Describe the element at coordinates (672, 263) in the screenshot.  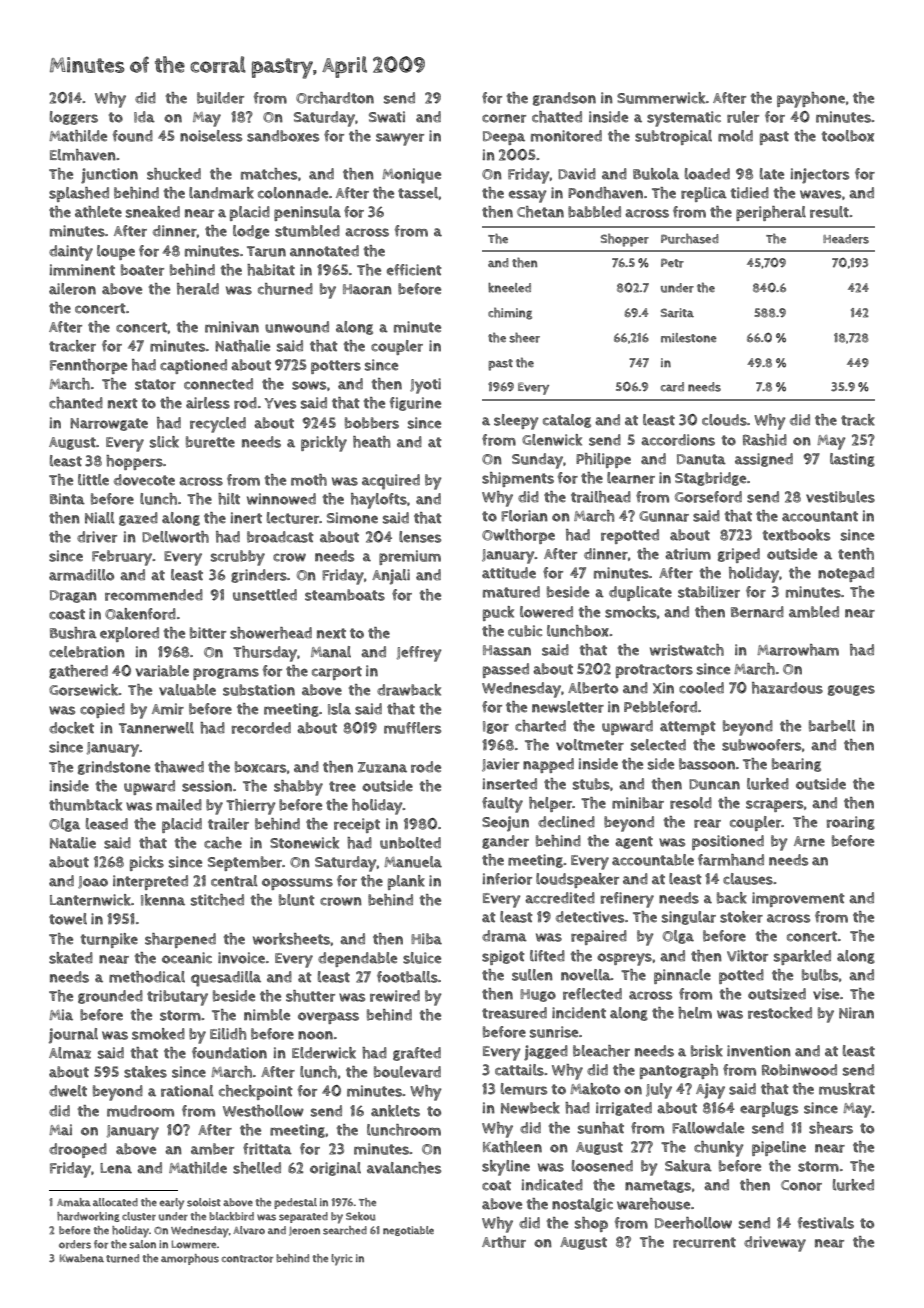
I see `Petr` at that location.
